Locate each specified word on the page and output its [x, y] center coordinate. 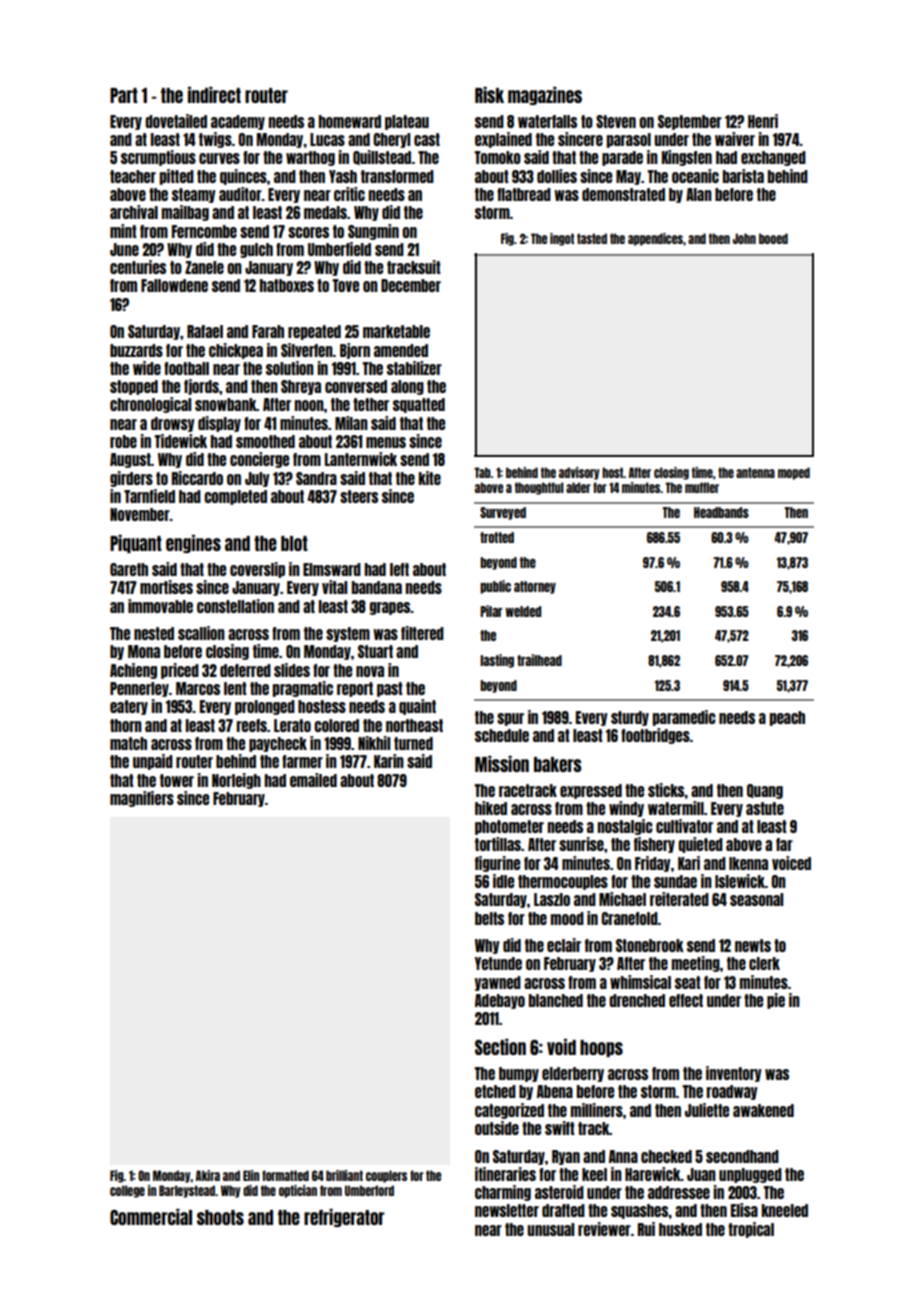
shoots [220, 1217]
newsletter [507, 1210]
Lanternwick [361, 459]
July [257, 479]
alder [578, 487]
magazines [545, 96]
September [690, 122]
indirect [214, 95]
